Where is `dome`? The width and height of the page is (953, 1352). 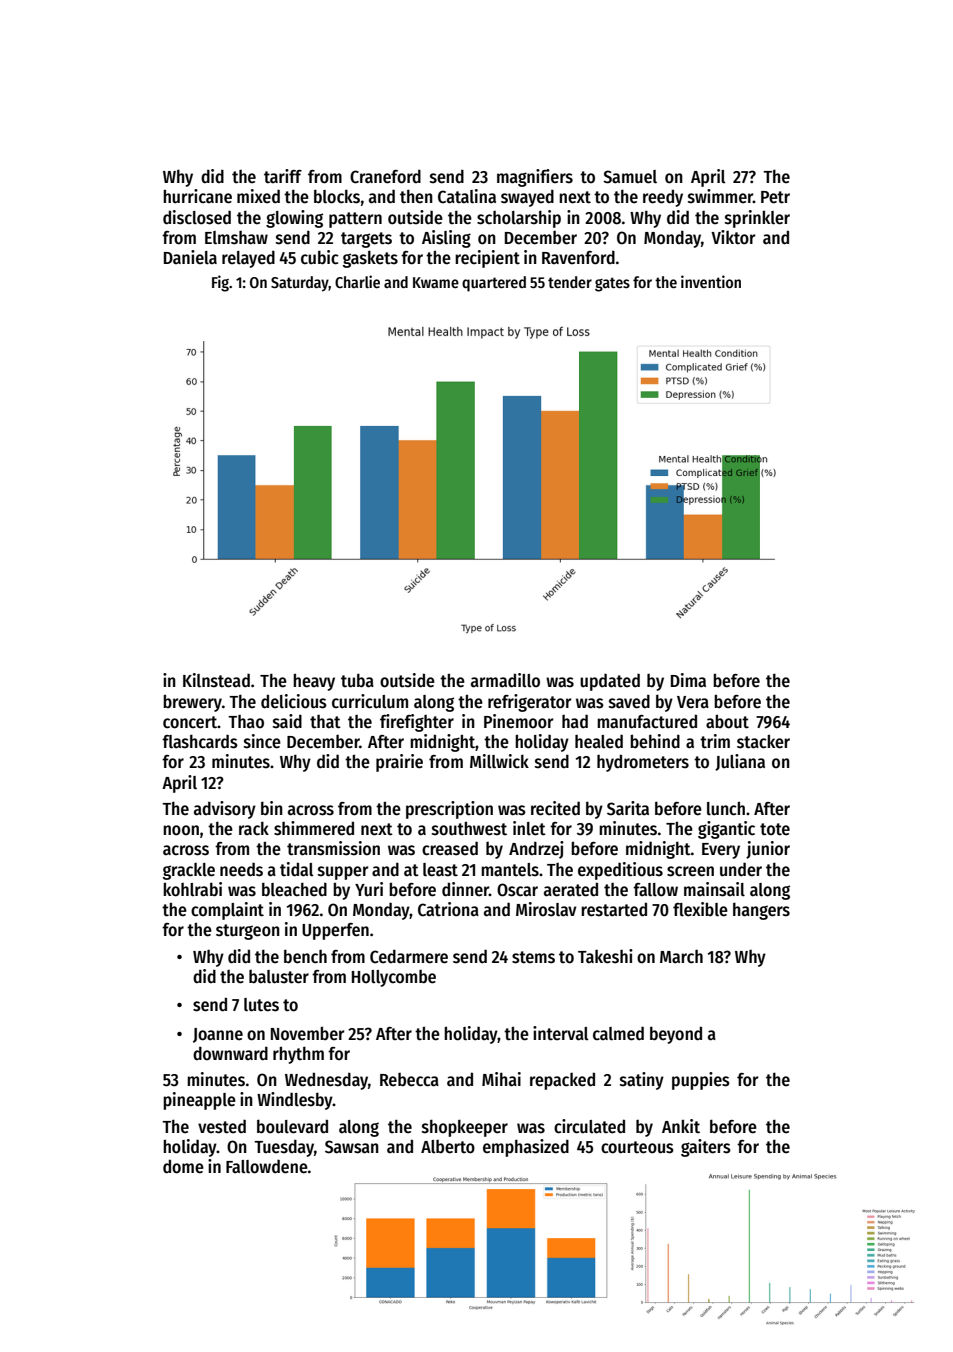 dome is located at coordinates (183, 1166).
